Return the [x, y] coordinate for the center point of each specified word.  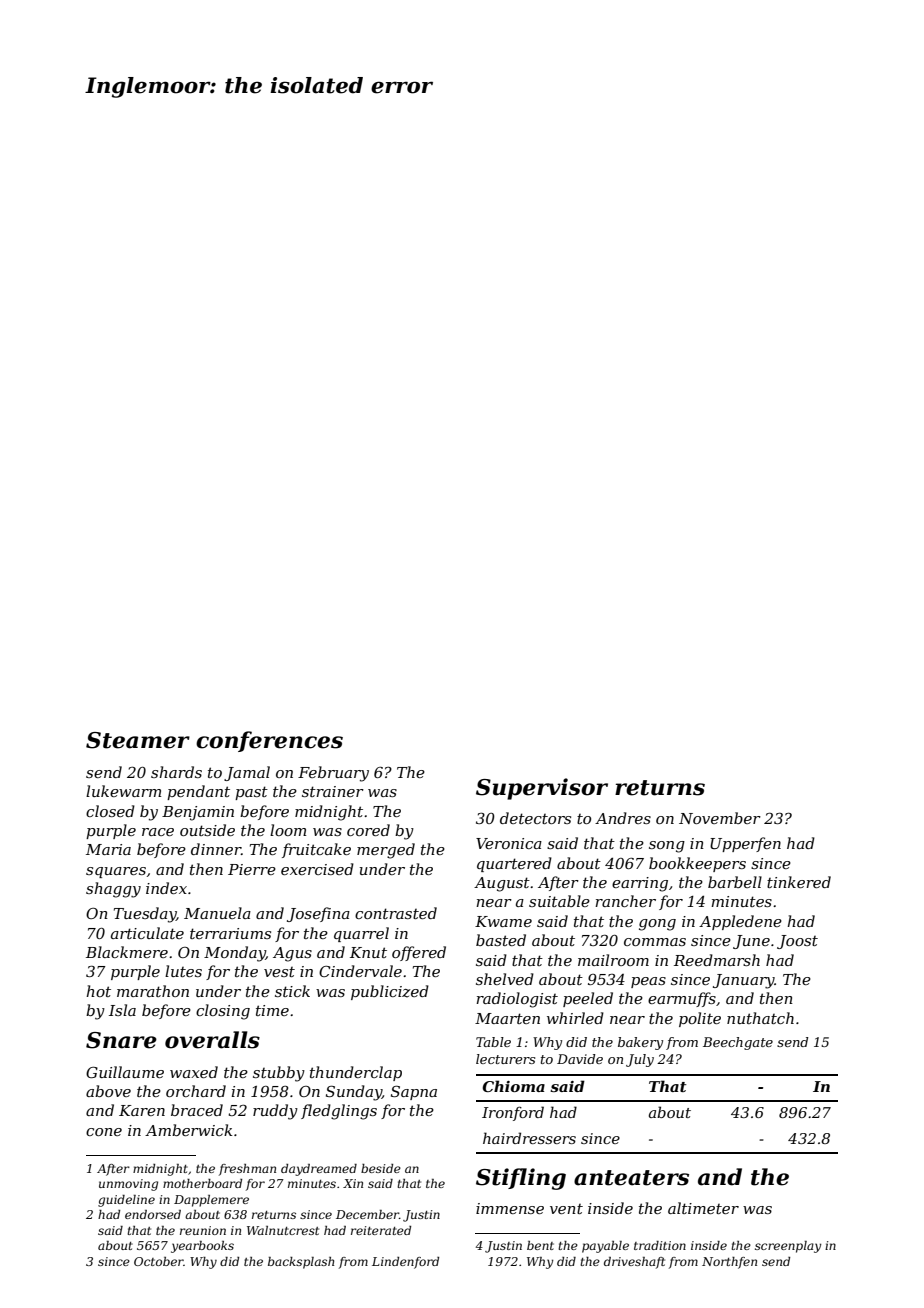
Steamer [138, 740]
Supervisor [542, 789]
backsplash [301, 1263]
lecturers [505, 1059]
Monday [235, 954]
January [744, 981]
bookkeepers [697, 864]
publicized [390, 992]
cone [104, 1132]
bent [540, 1245]
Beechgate [738, 1043]
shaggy [113, 890]
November [720, 818]
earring [640, 884]
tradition [660, 1245]
